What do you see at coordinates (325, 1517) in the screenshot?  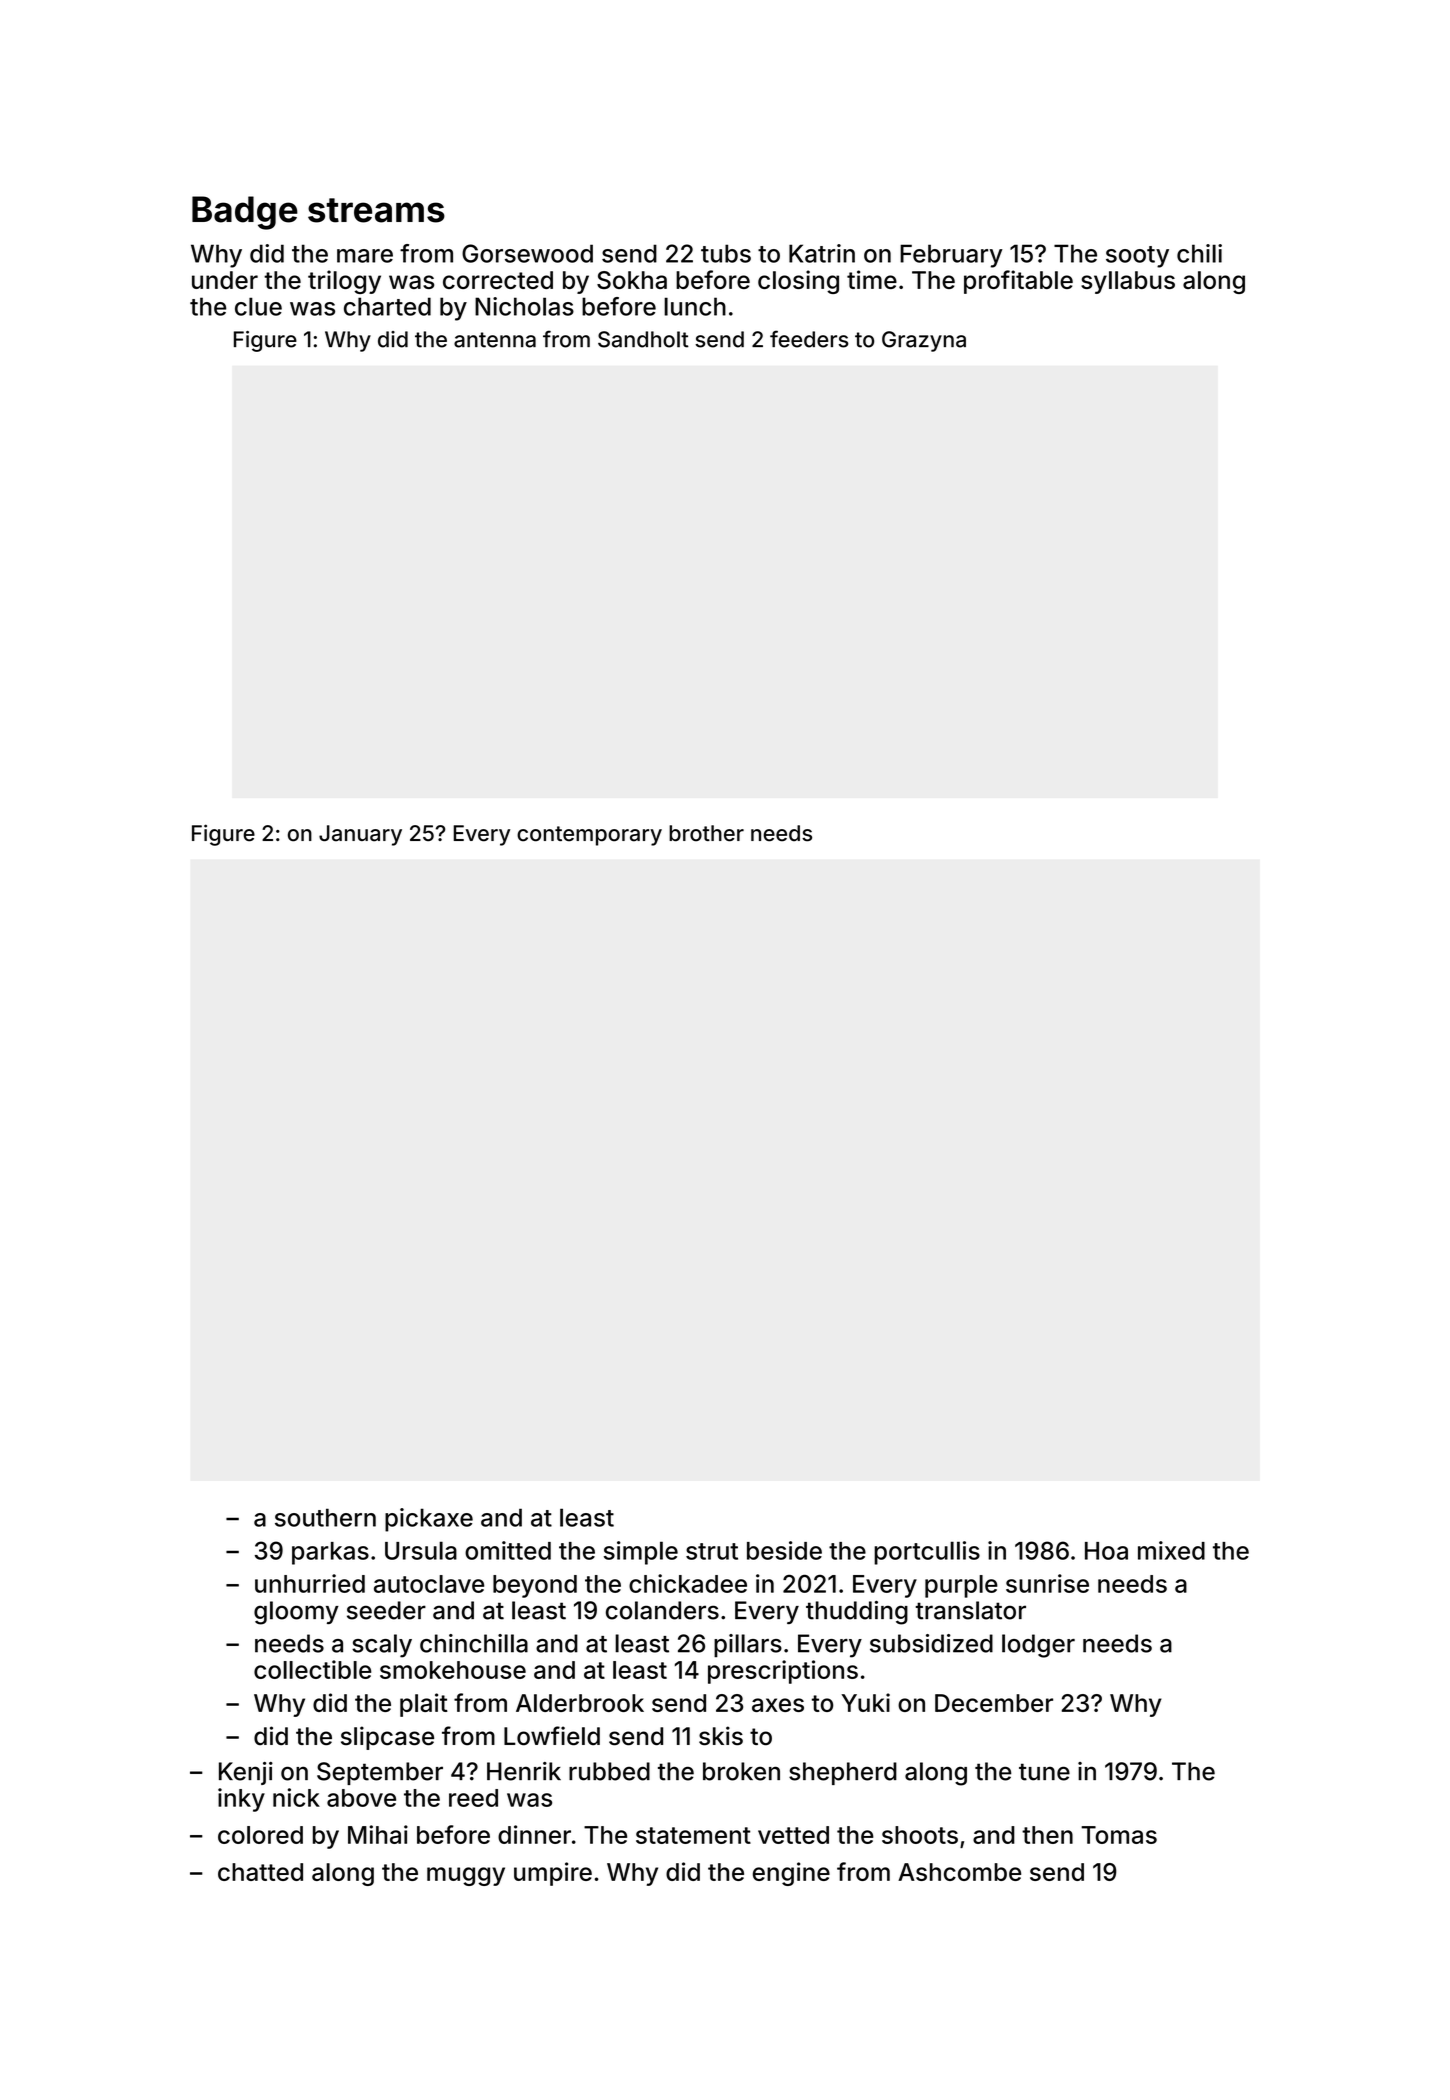 I see `southern` at bounding box center [325, 1517].
